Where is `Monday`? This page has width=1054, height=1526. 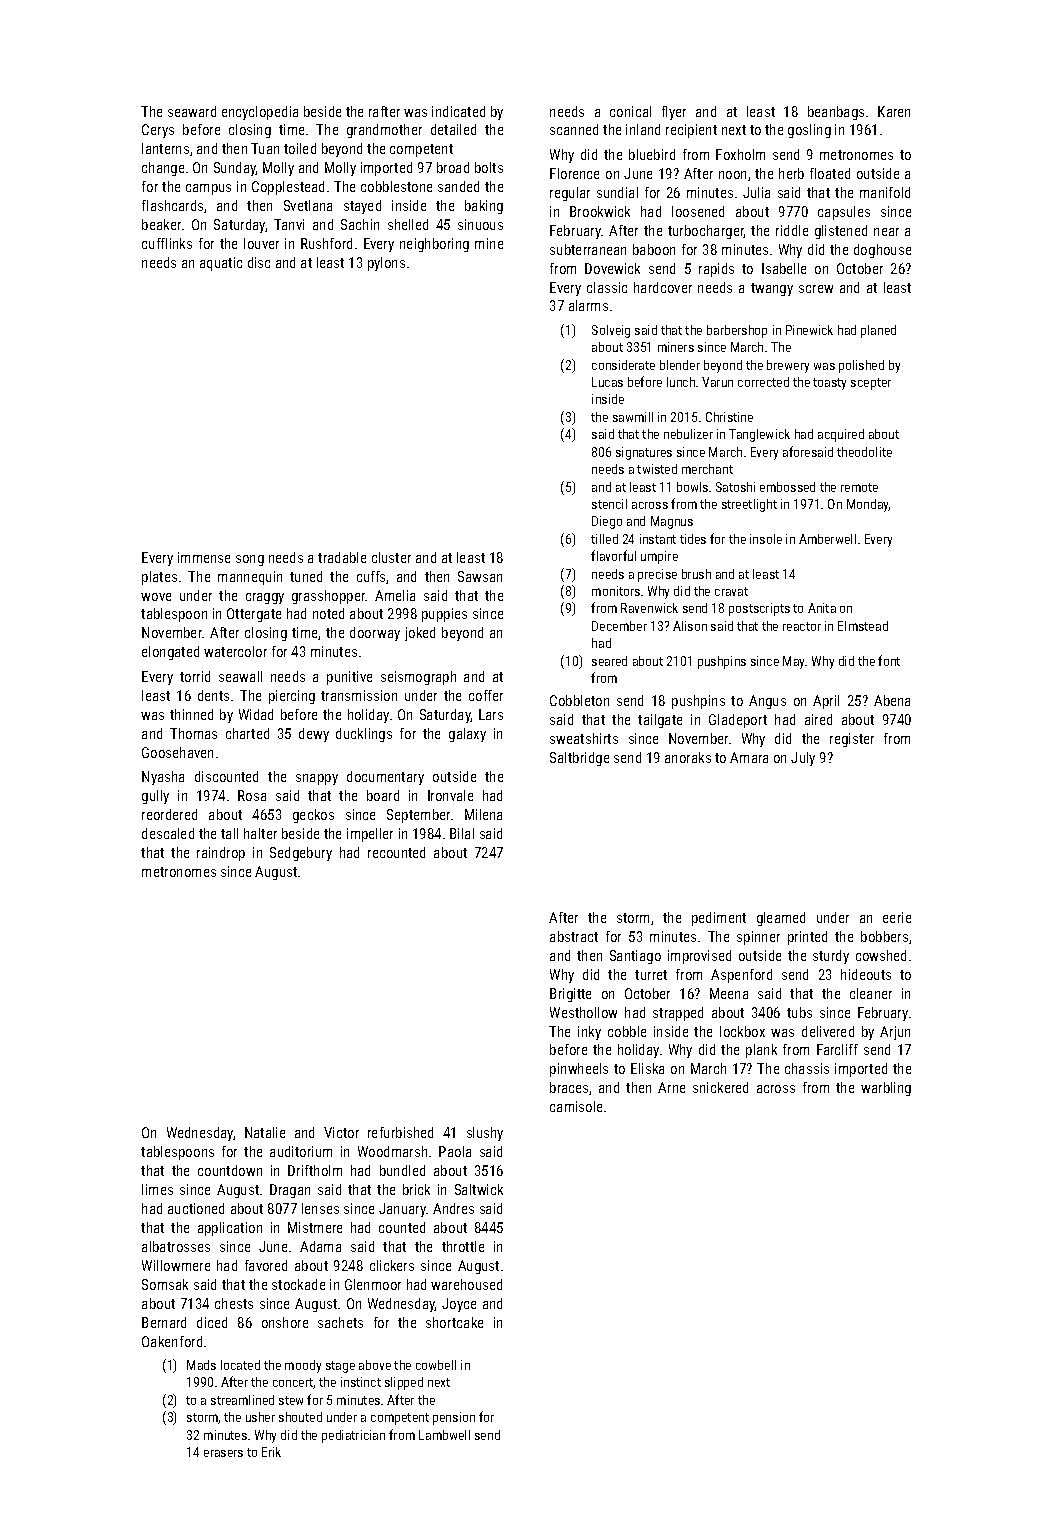 Monday is located at coordinates (868, 505).
